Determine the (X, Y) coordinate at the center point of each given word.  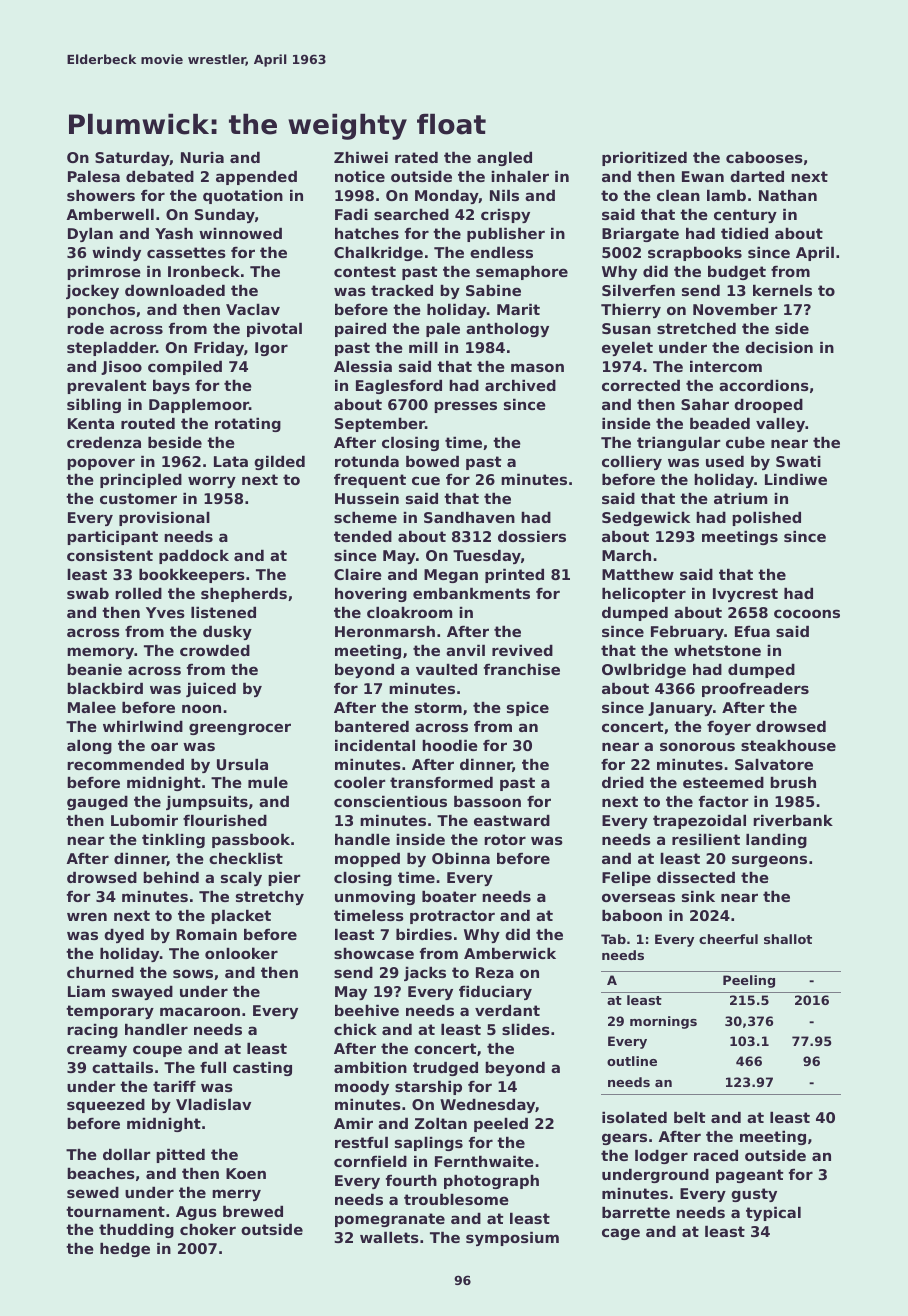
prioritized (644, 159)
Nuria (202, 157)
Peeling (749, 981)
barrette (636, 1212)
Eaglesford (399, 387)
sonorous (697, 746)
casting (262, 1069)
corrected (641, 385)
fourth (411, 1180)
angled (504, 159)
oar (164, 746)
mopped (367, 860)
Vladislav (213, 1104)
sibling (94, 406)
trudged (445, 1069)
